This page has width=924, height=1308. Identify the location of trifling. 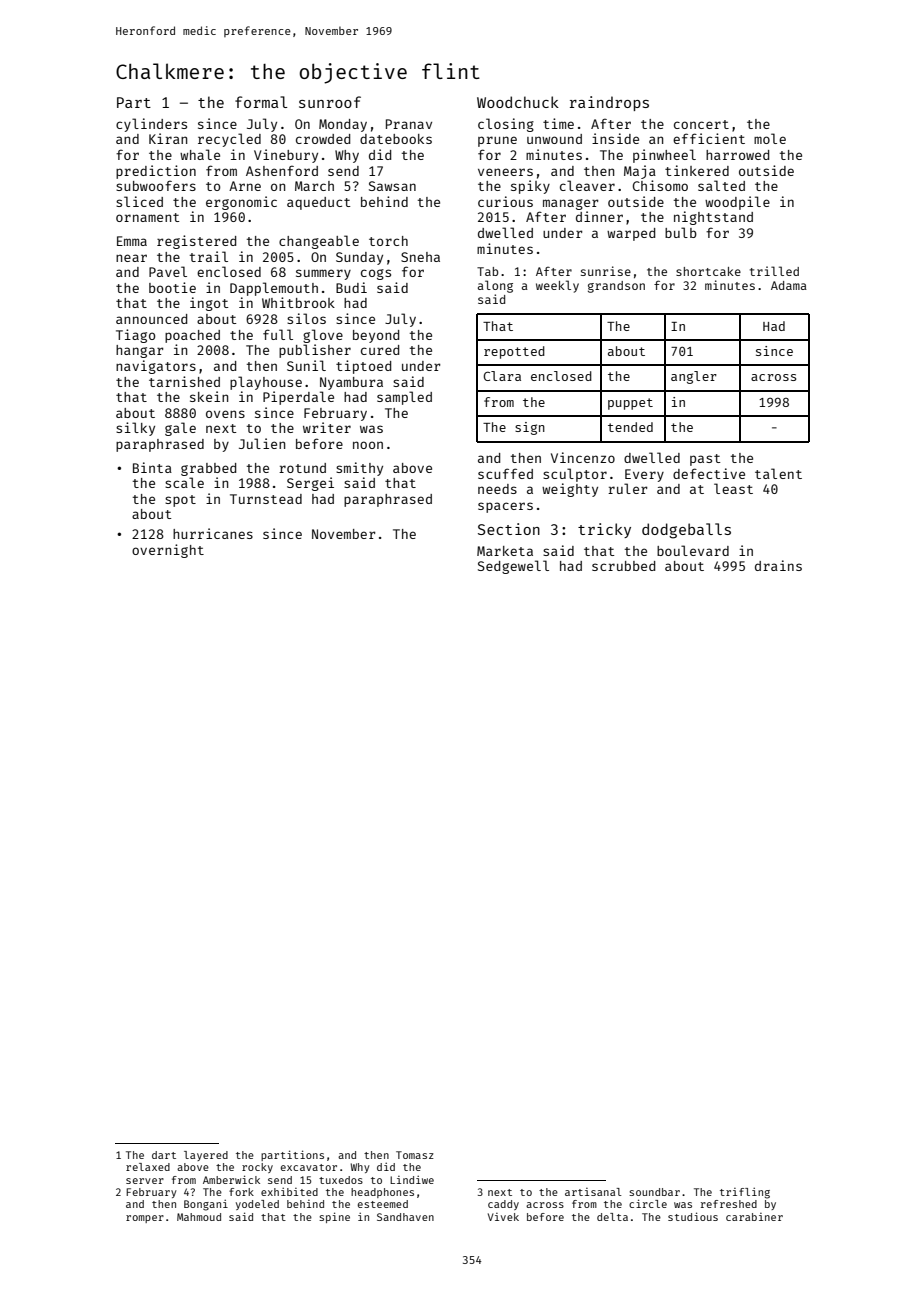
(745, 1193).
